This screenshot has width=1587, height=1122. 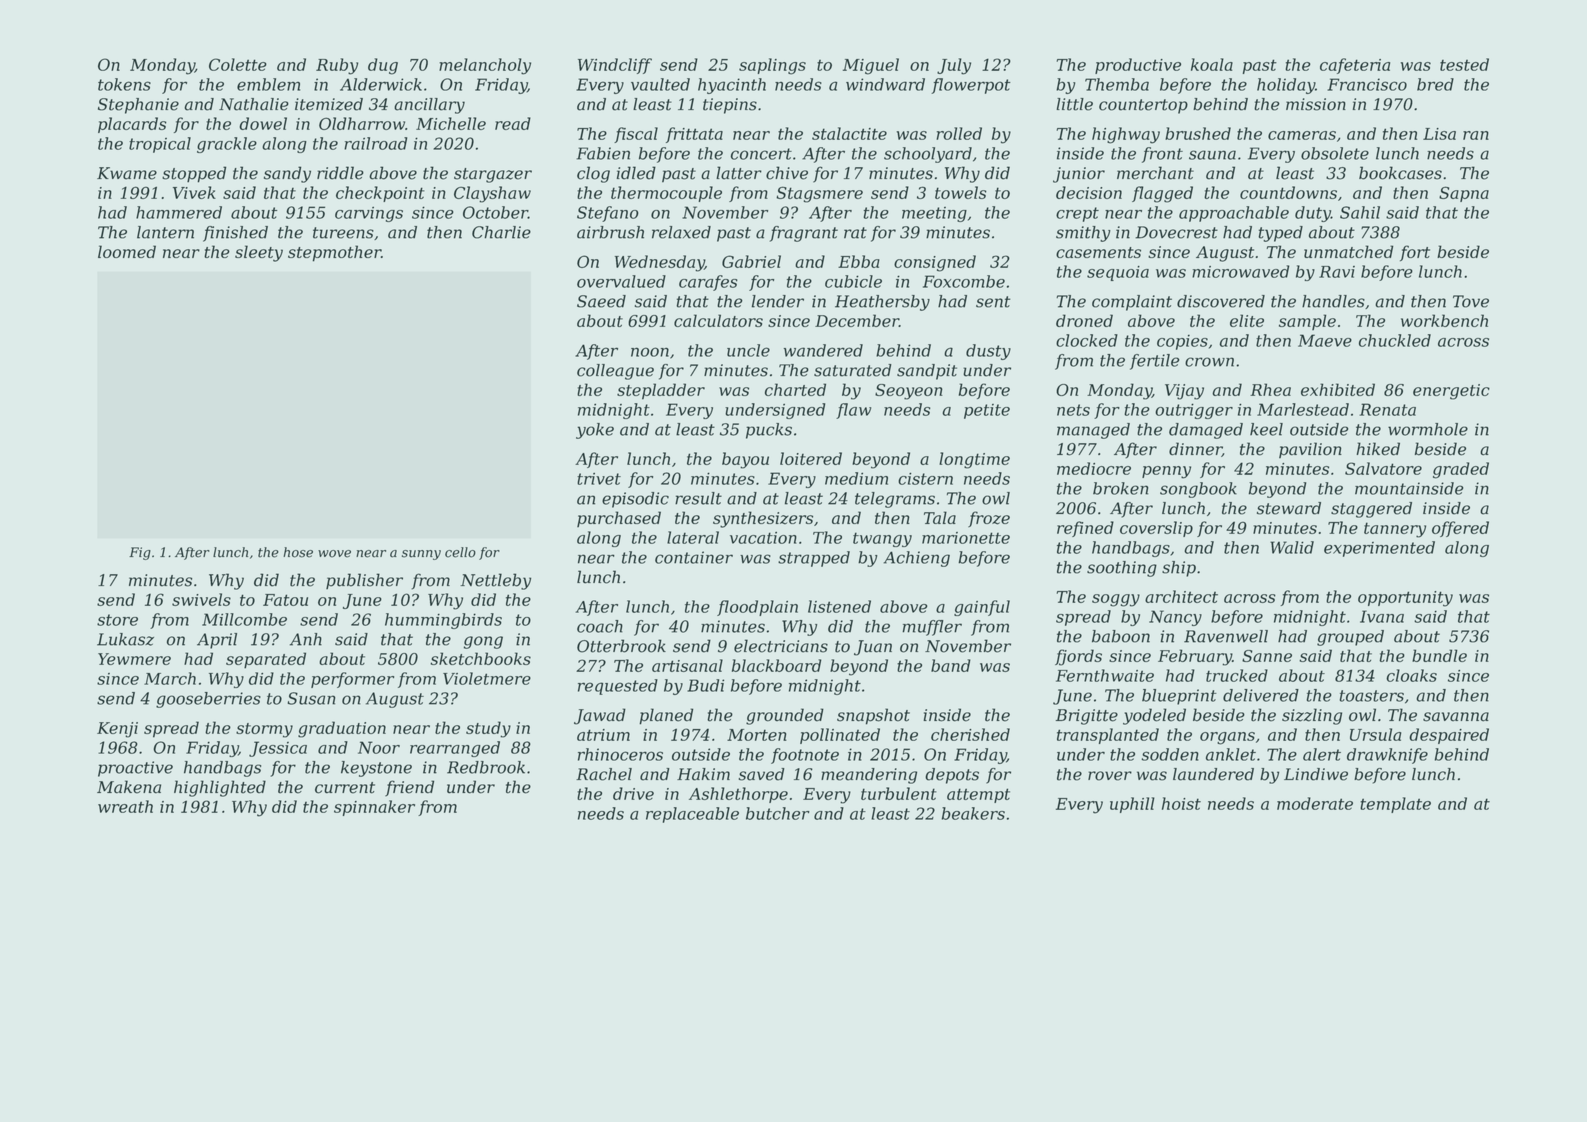 I want to click on saplings, so click(x=772, y=66).
